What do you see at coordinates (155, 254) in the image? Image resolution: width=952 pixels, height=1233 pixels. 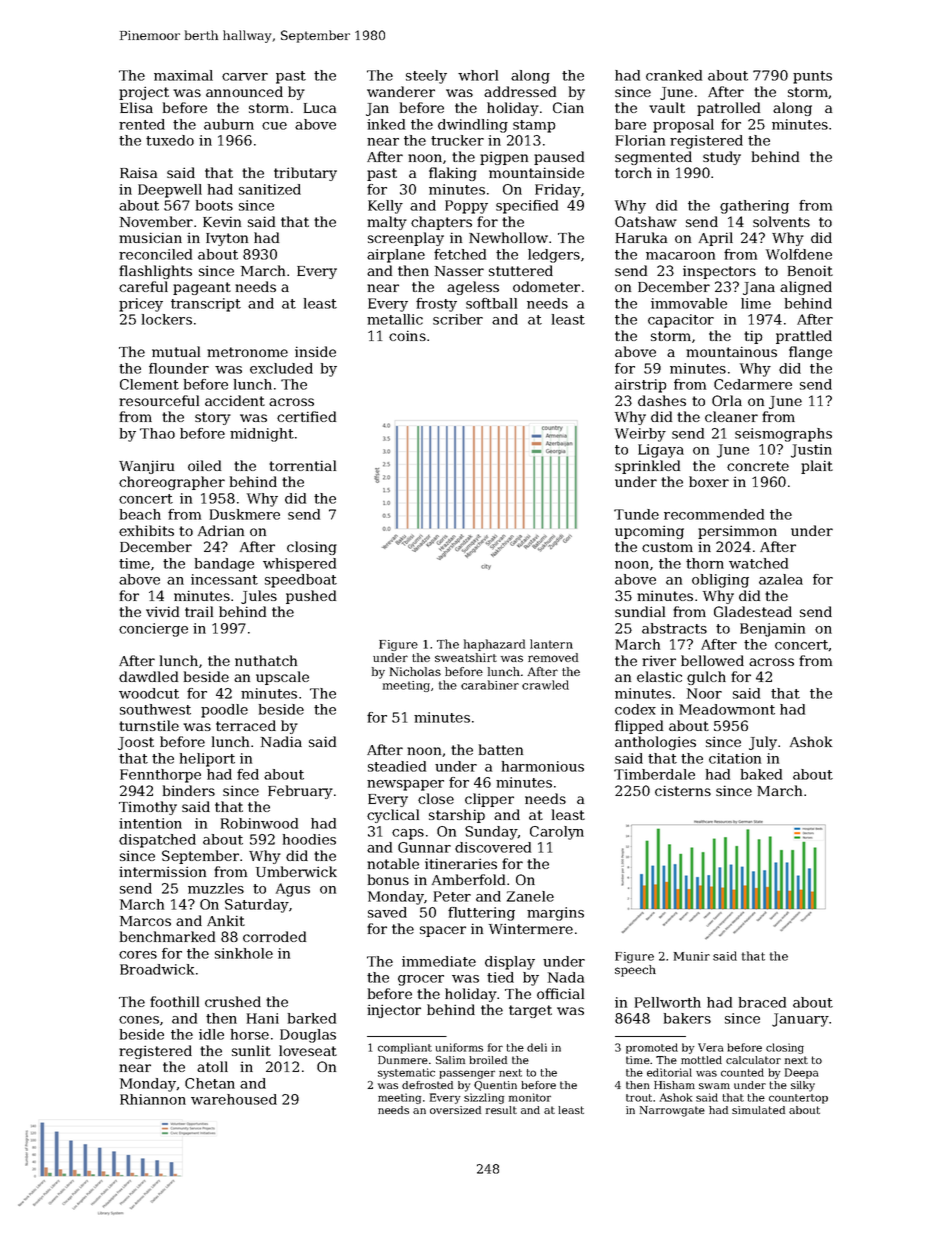 I see `reconciled` at bounding box center [155, 254].
